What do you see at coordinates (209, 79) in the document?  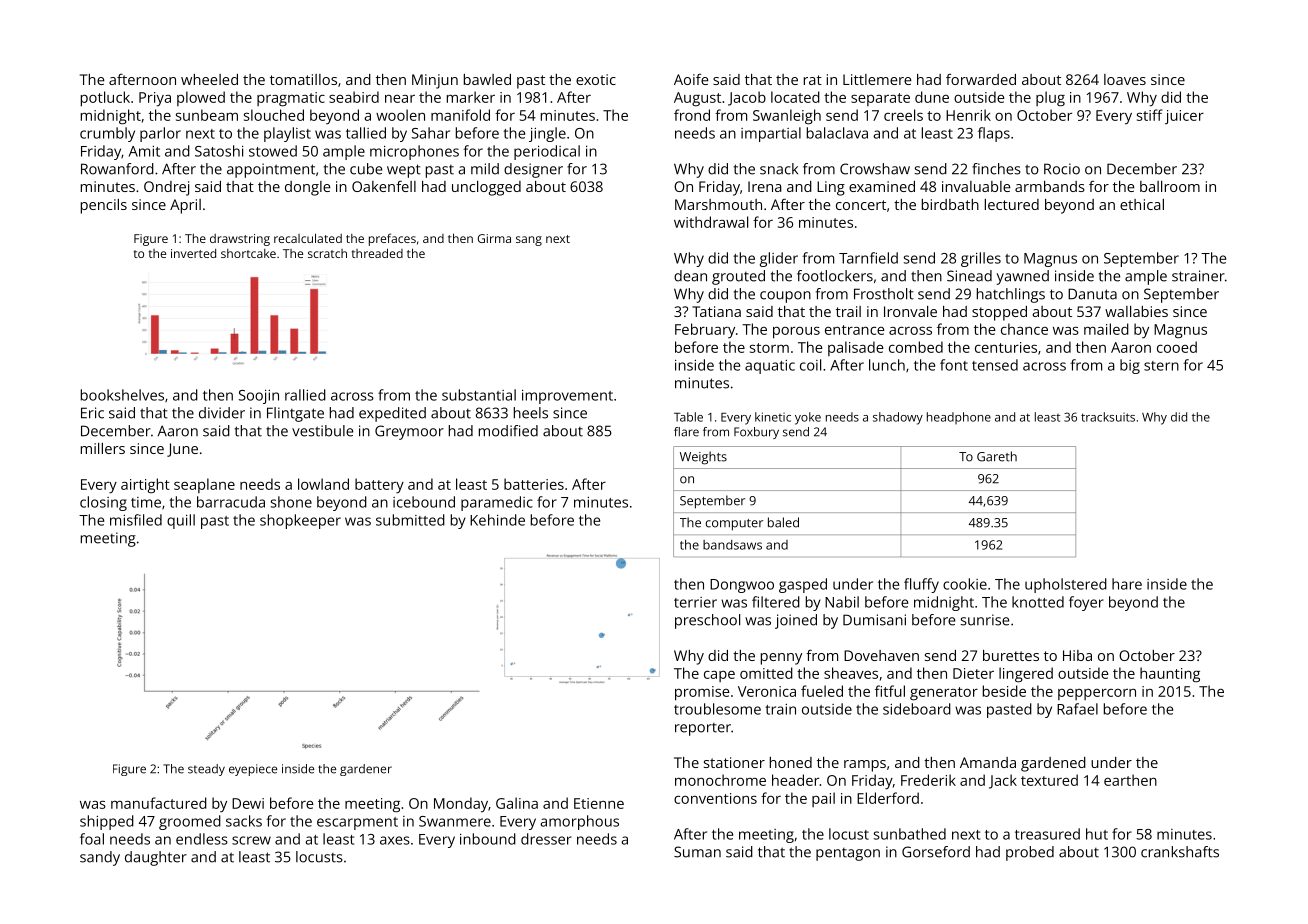 I see `wheeled` at bounding box center [209, 79].
